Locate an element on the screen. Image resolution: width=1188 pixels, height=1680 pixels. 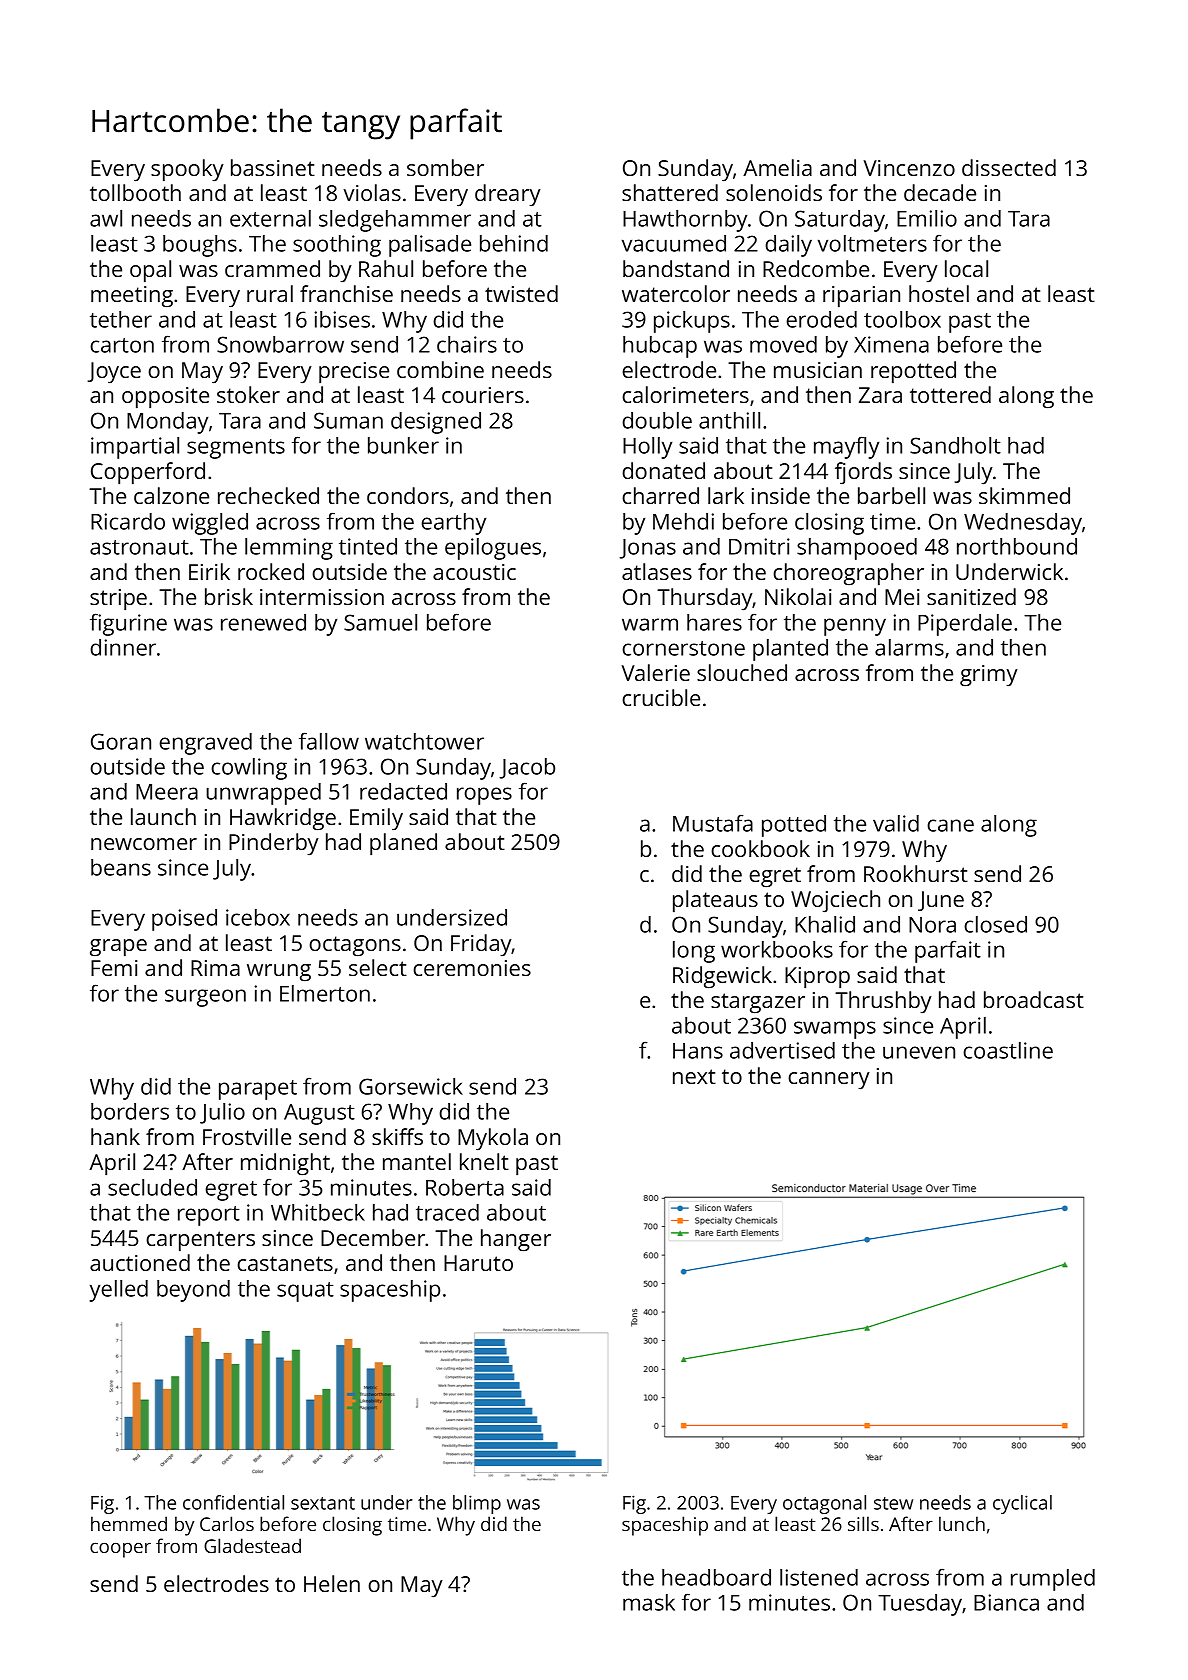
northbound is located at coordinates (1017, 546).
